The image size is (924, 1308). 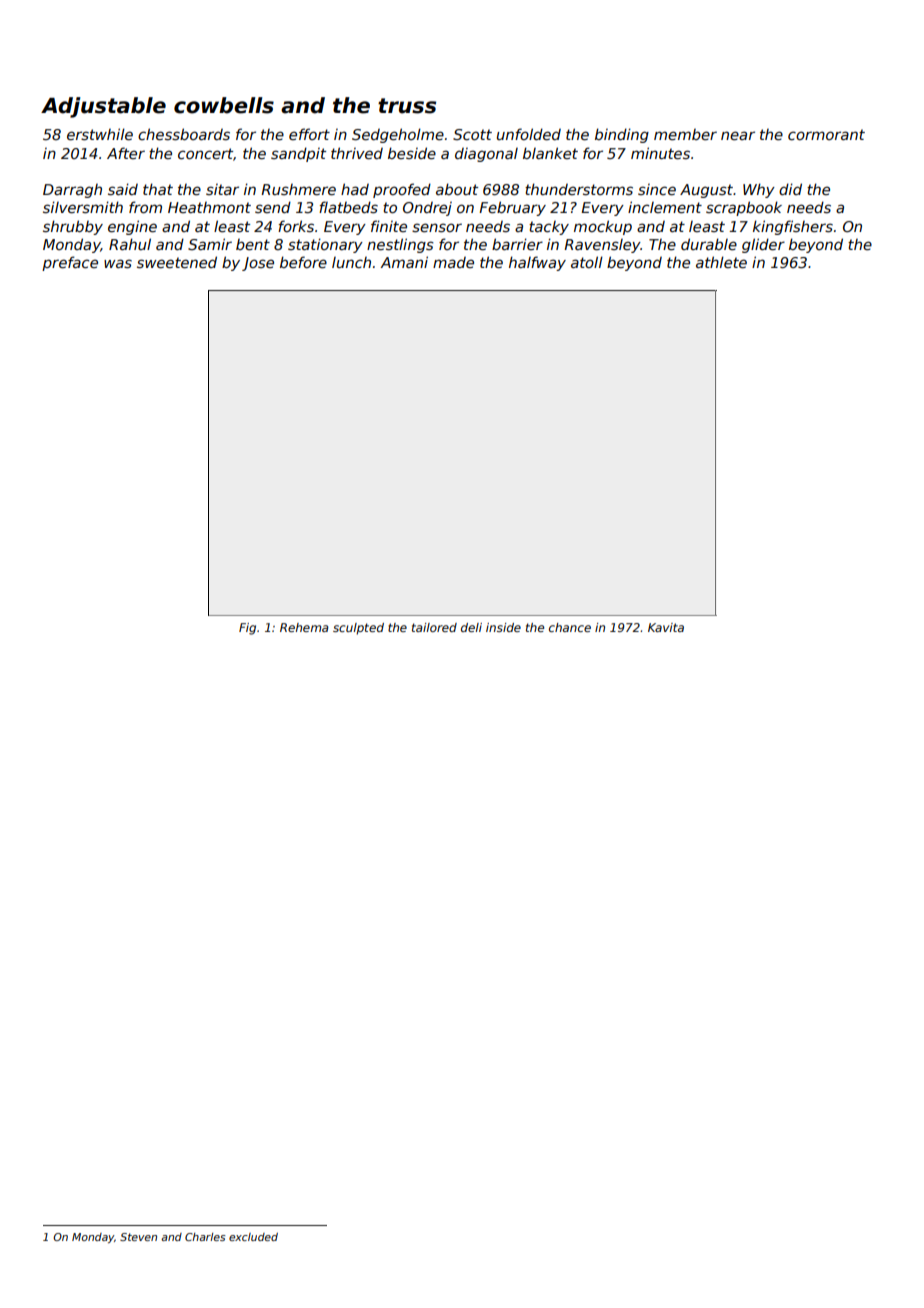 I want to click on sandpit, so click(x=298, y=154).
